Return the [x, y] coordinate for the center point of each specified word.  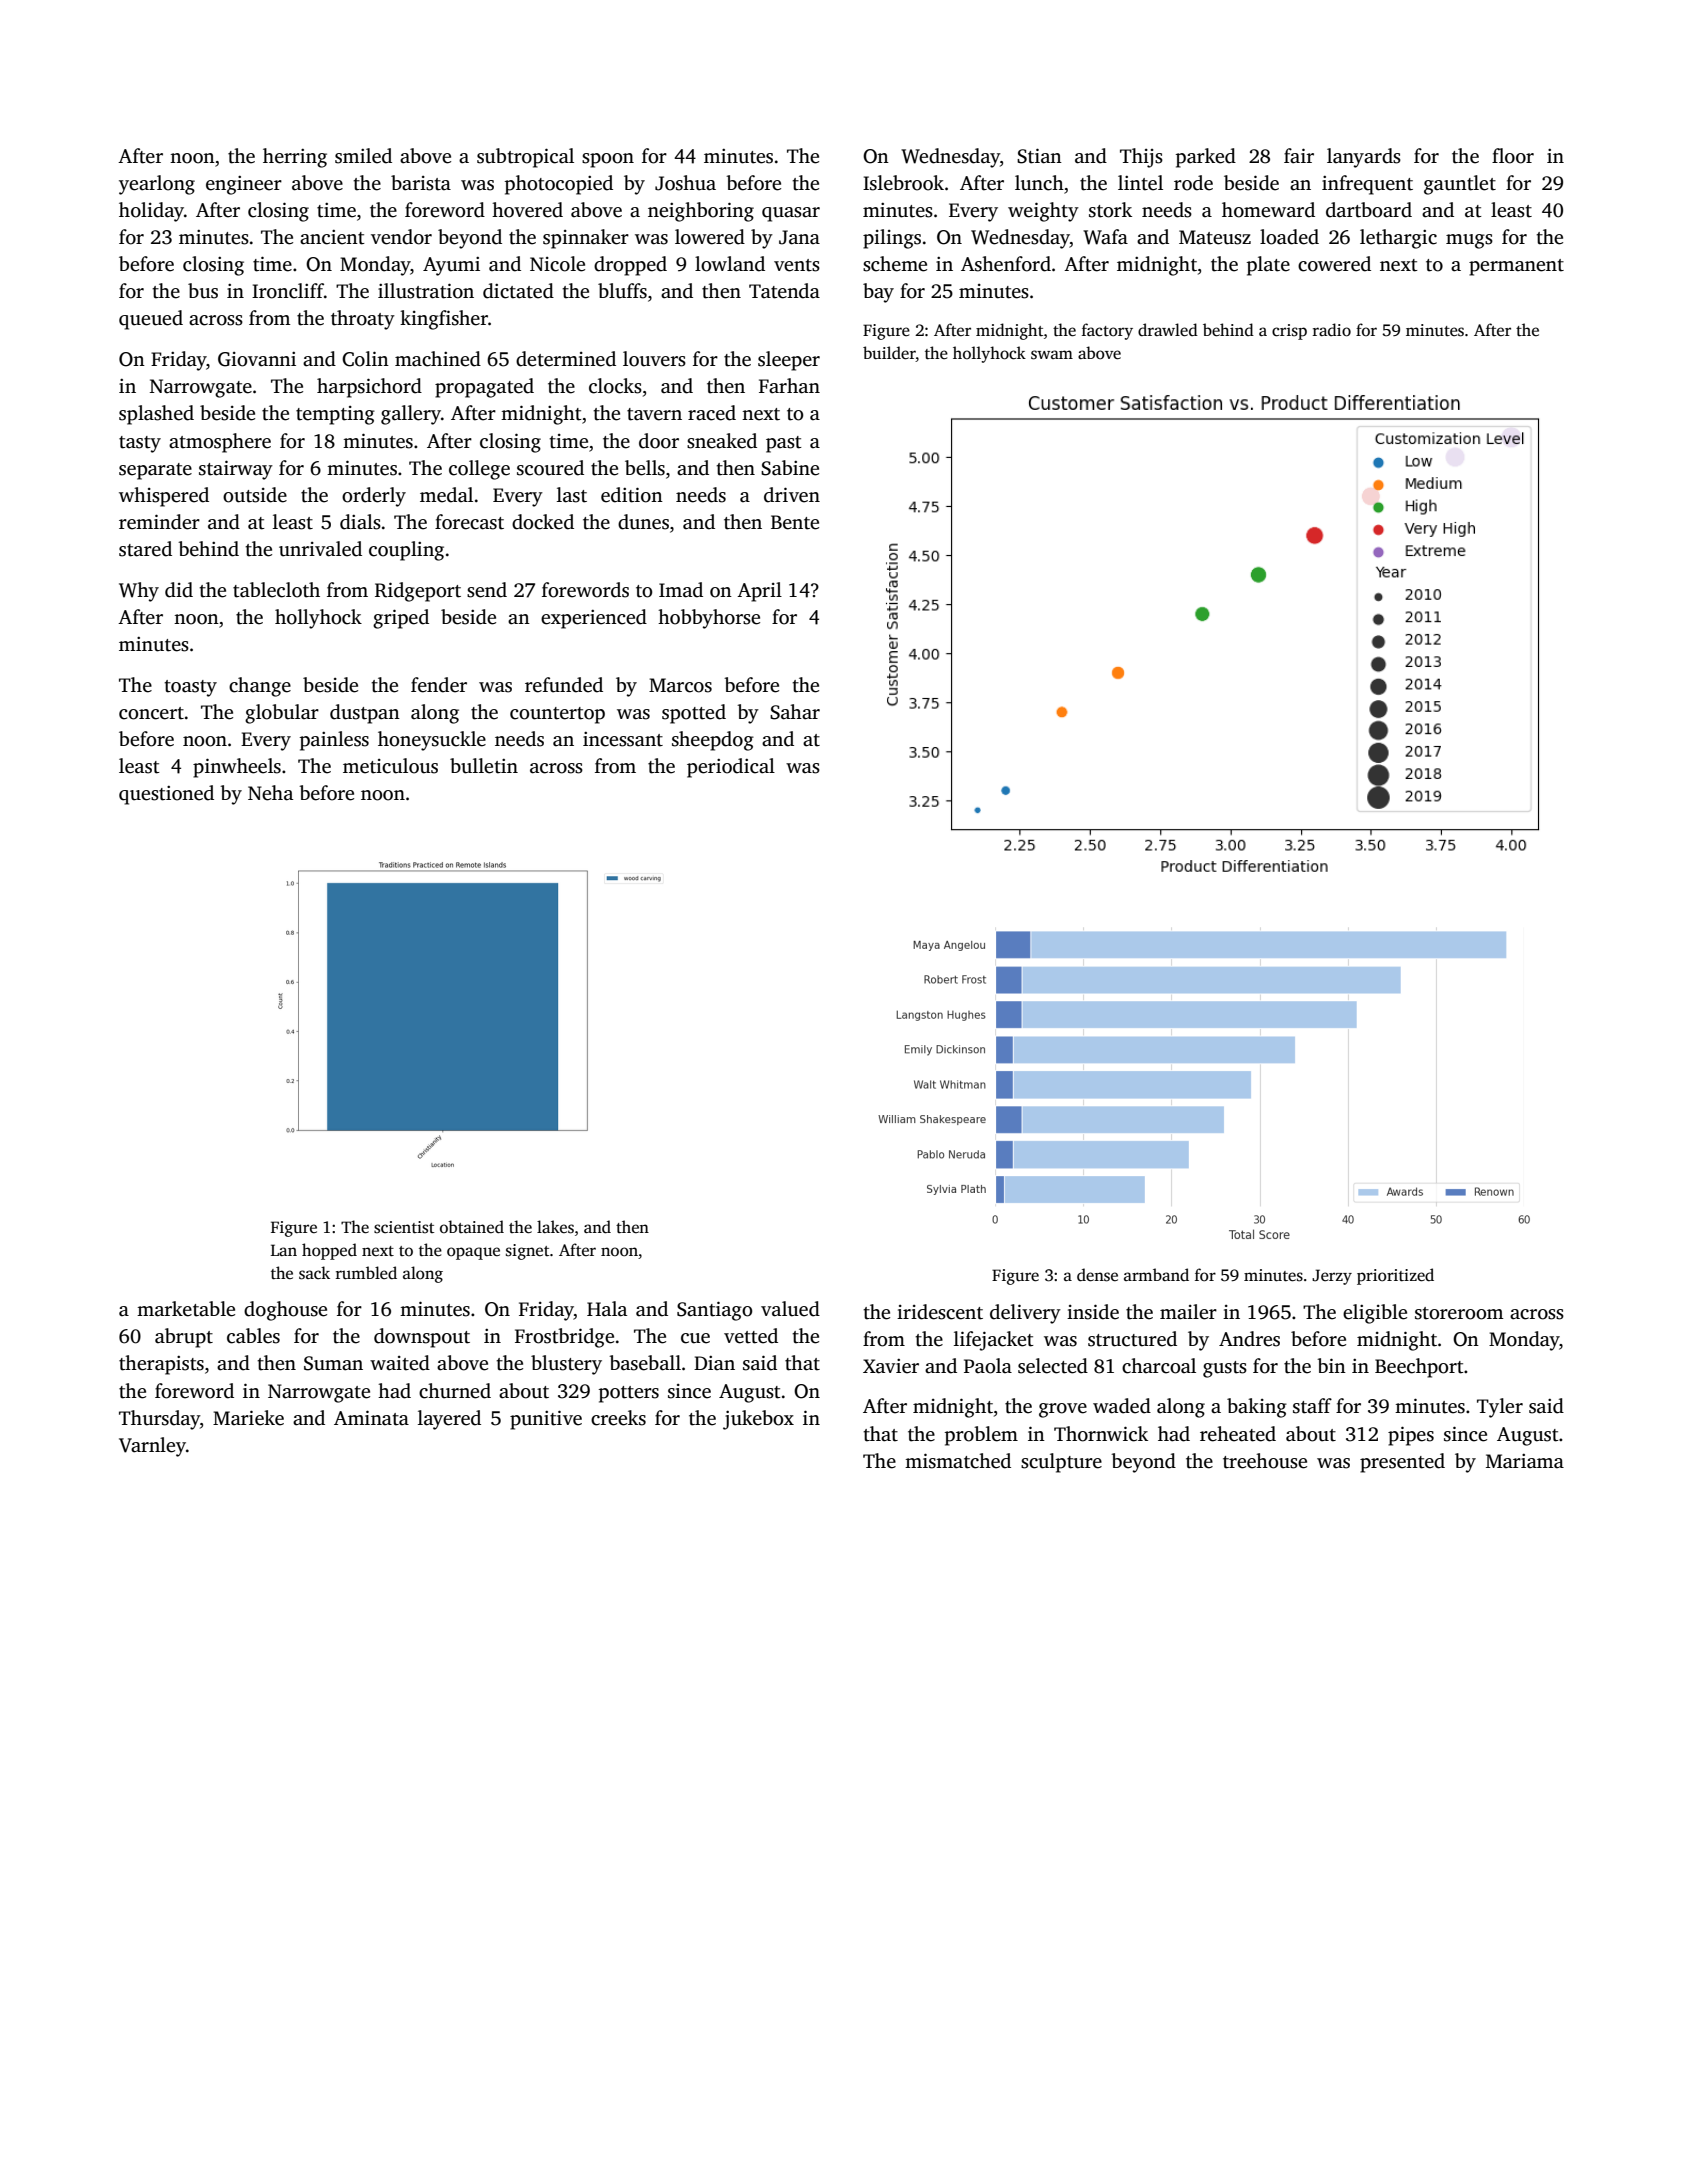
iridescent [940, 1312]
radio [1332, 330]
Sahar [795, 712]
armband [1156, 1274]
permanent [1516, 267]
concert [151, 713]
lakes [555, 1227]
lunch [1039, 183]
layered [449, 1420]
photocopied [559, 185]
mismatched [958, 1461]
